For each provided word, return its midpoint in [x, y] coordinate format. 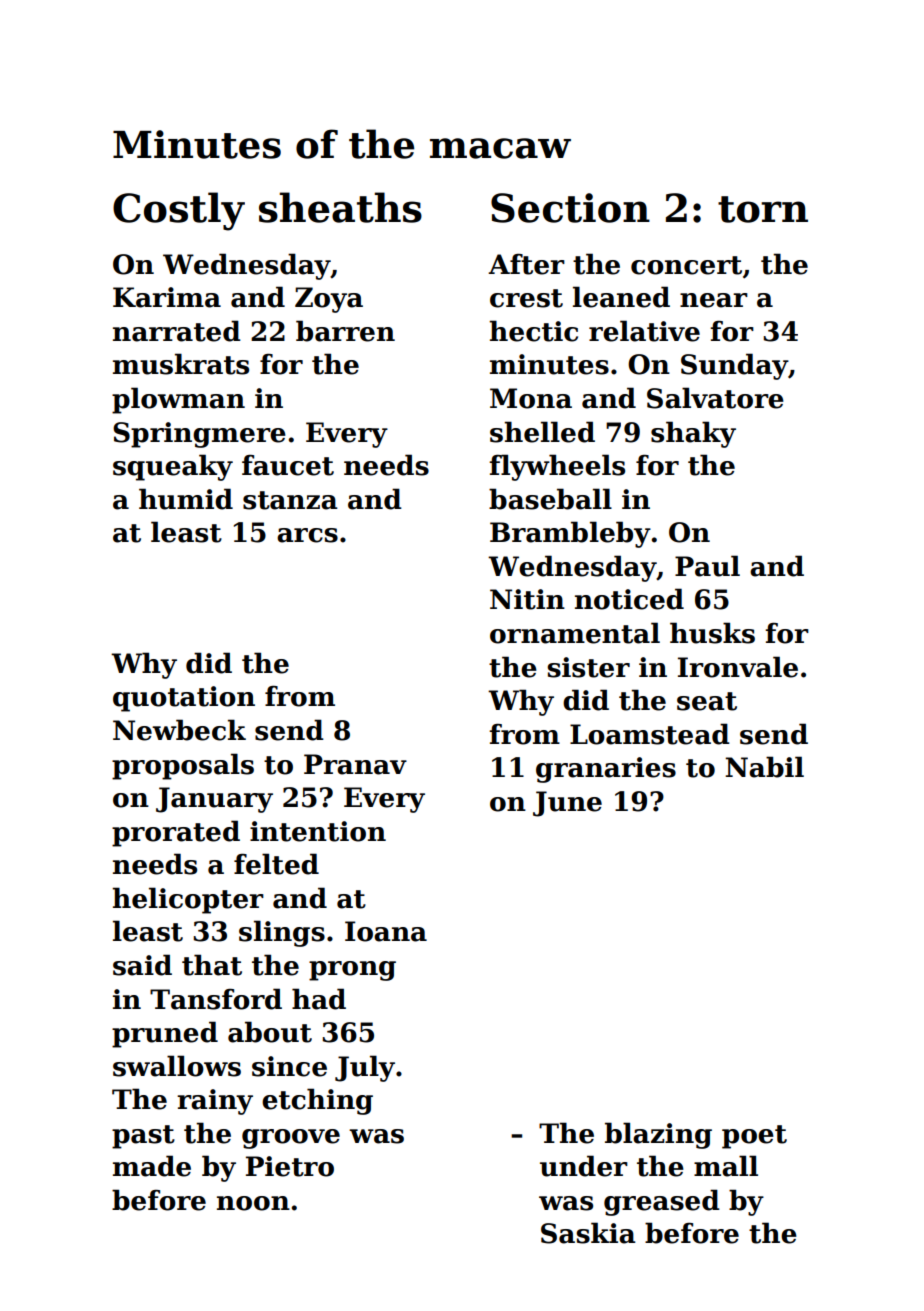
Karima [167, 297]
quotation [184, 699]
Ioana [386, 931]
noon [253, 1203]
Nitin [527, 599]
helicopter [188, 900]
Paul [707, 566]
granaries [606, 770]
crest [526, 298]
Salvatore [715, 398]
